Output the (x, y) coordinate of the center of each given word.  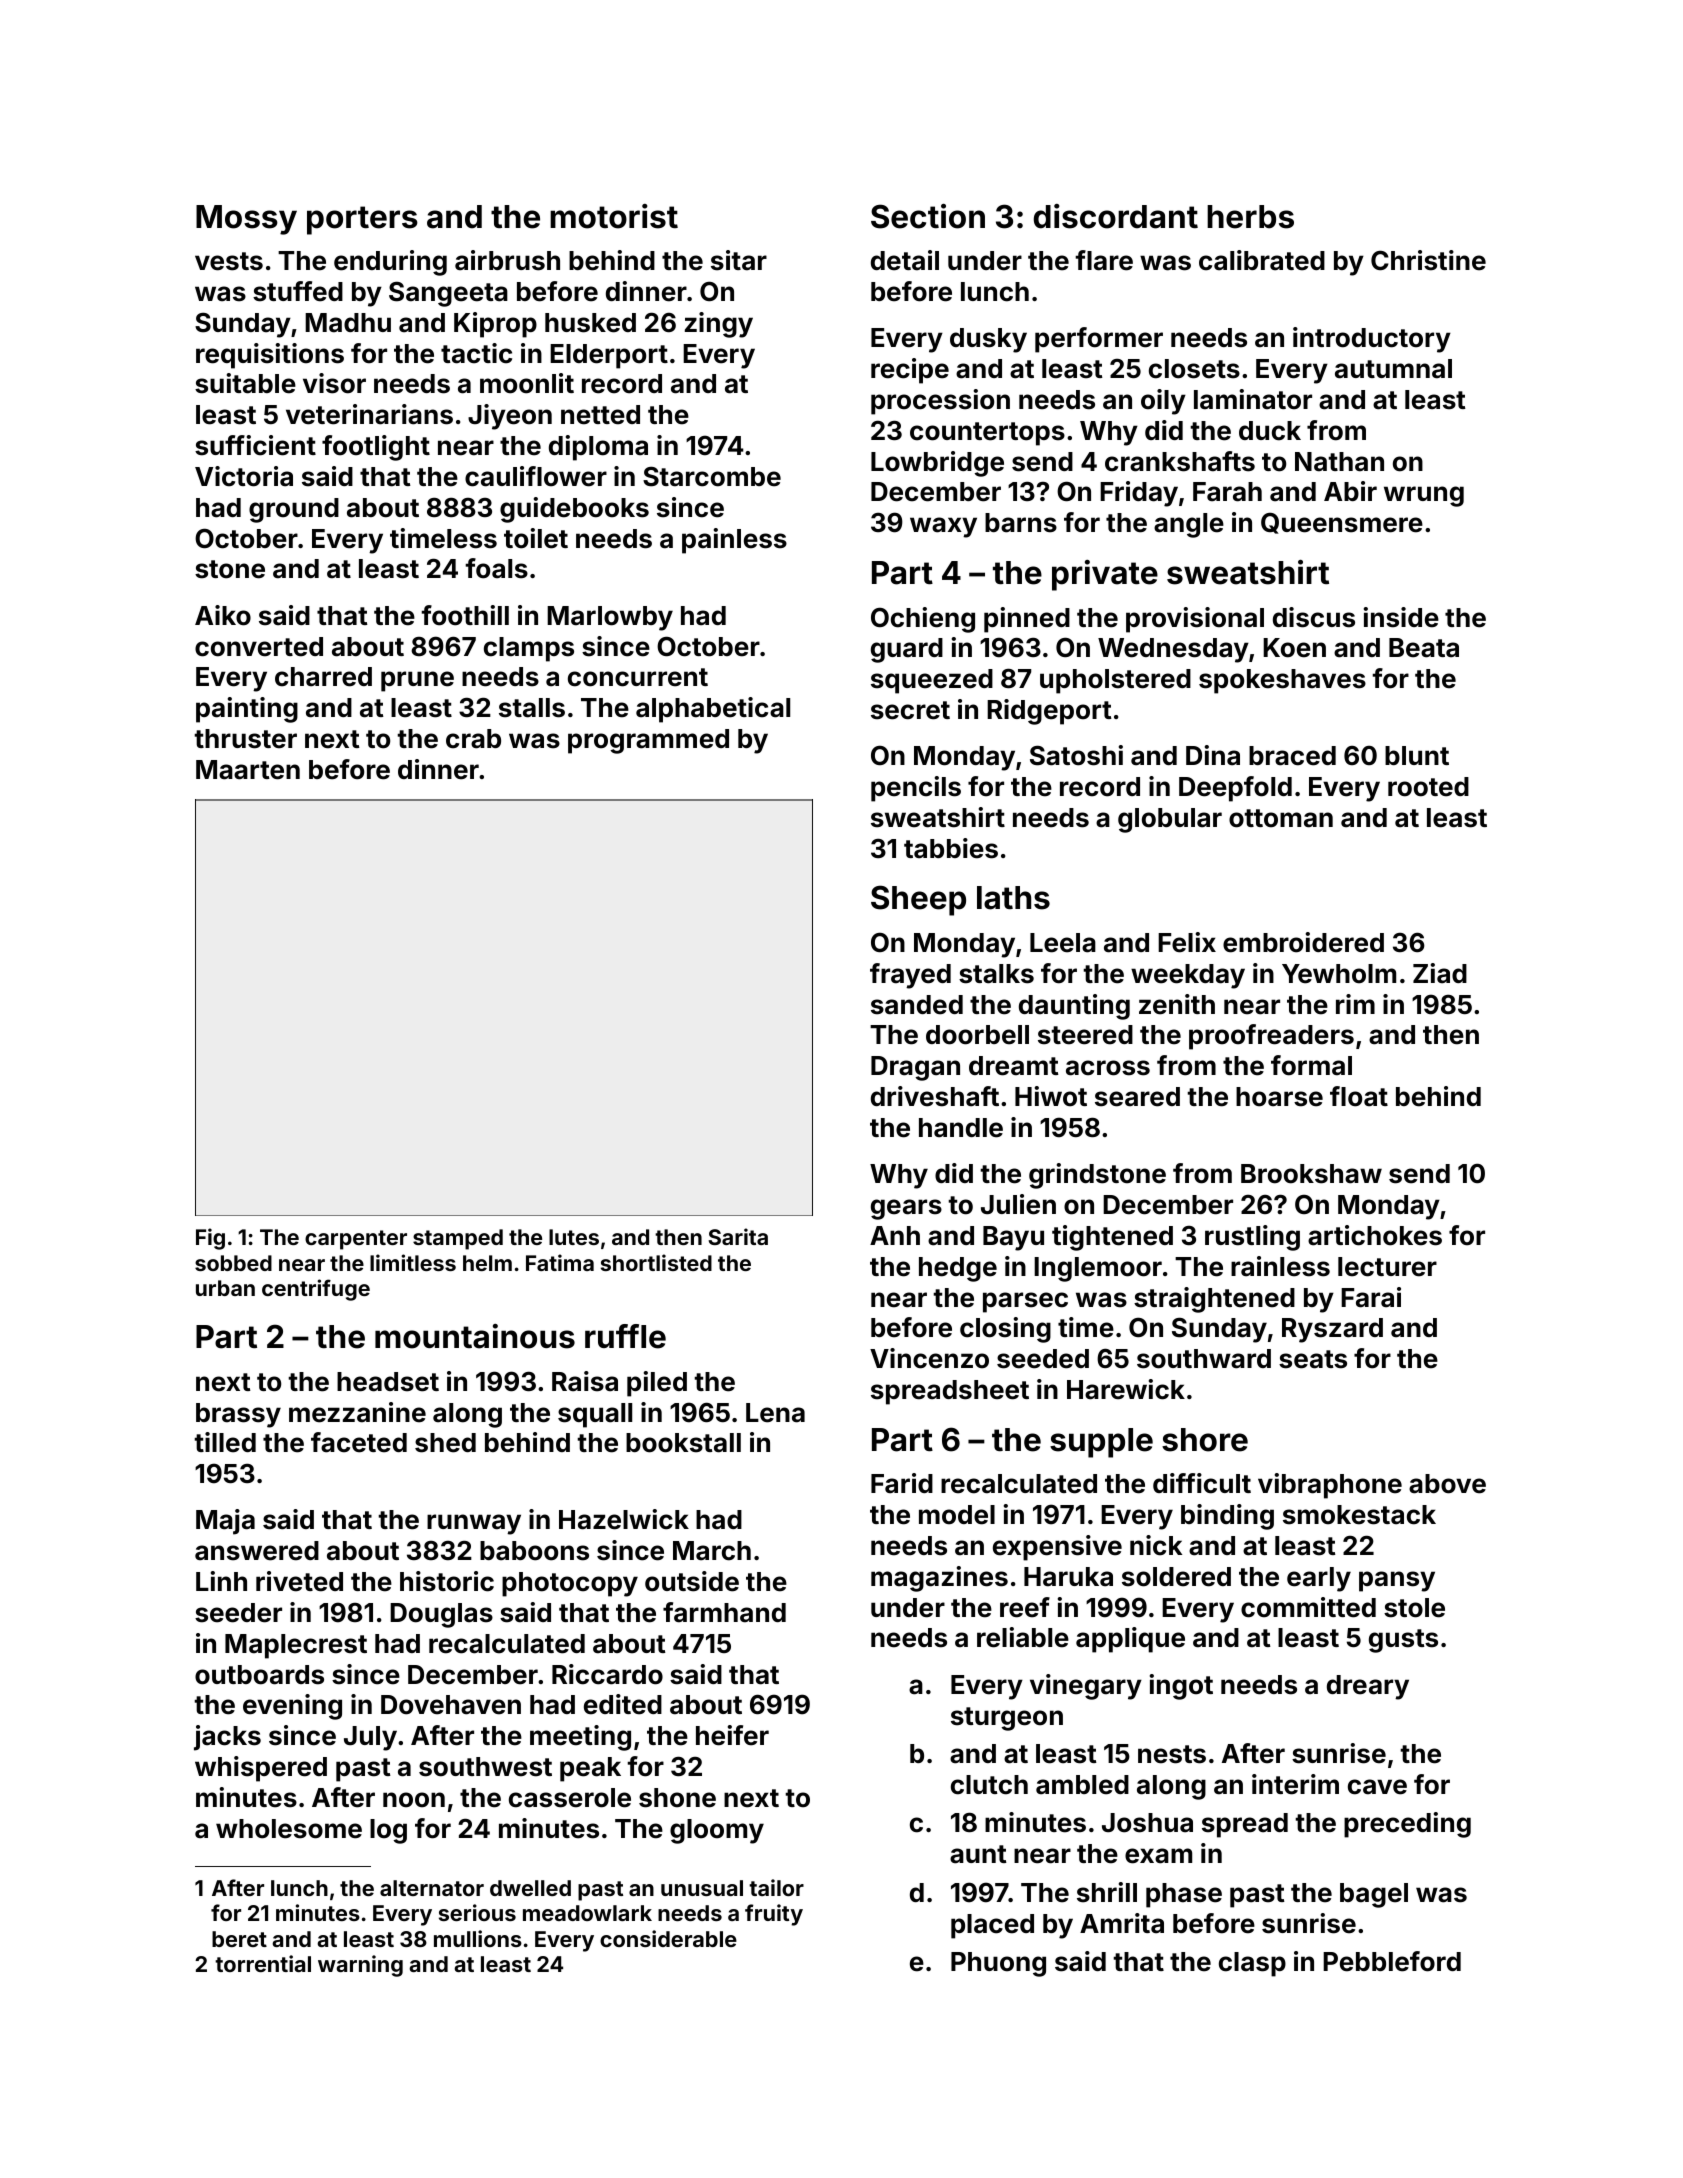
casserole (570, 1798)
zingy (719, 325)
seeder (238, 1613)
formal (1311, 1065)
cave (1377, 1787)
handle (961, 1128)
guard (907, 650)
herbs (1250, 217)
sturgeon (1007, 1719)
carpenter (356, 1240)
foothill (465, 615)
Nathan (1339, 462)
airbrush (507, 260)
